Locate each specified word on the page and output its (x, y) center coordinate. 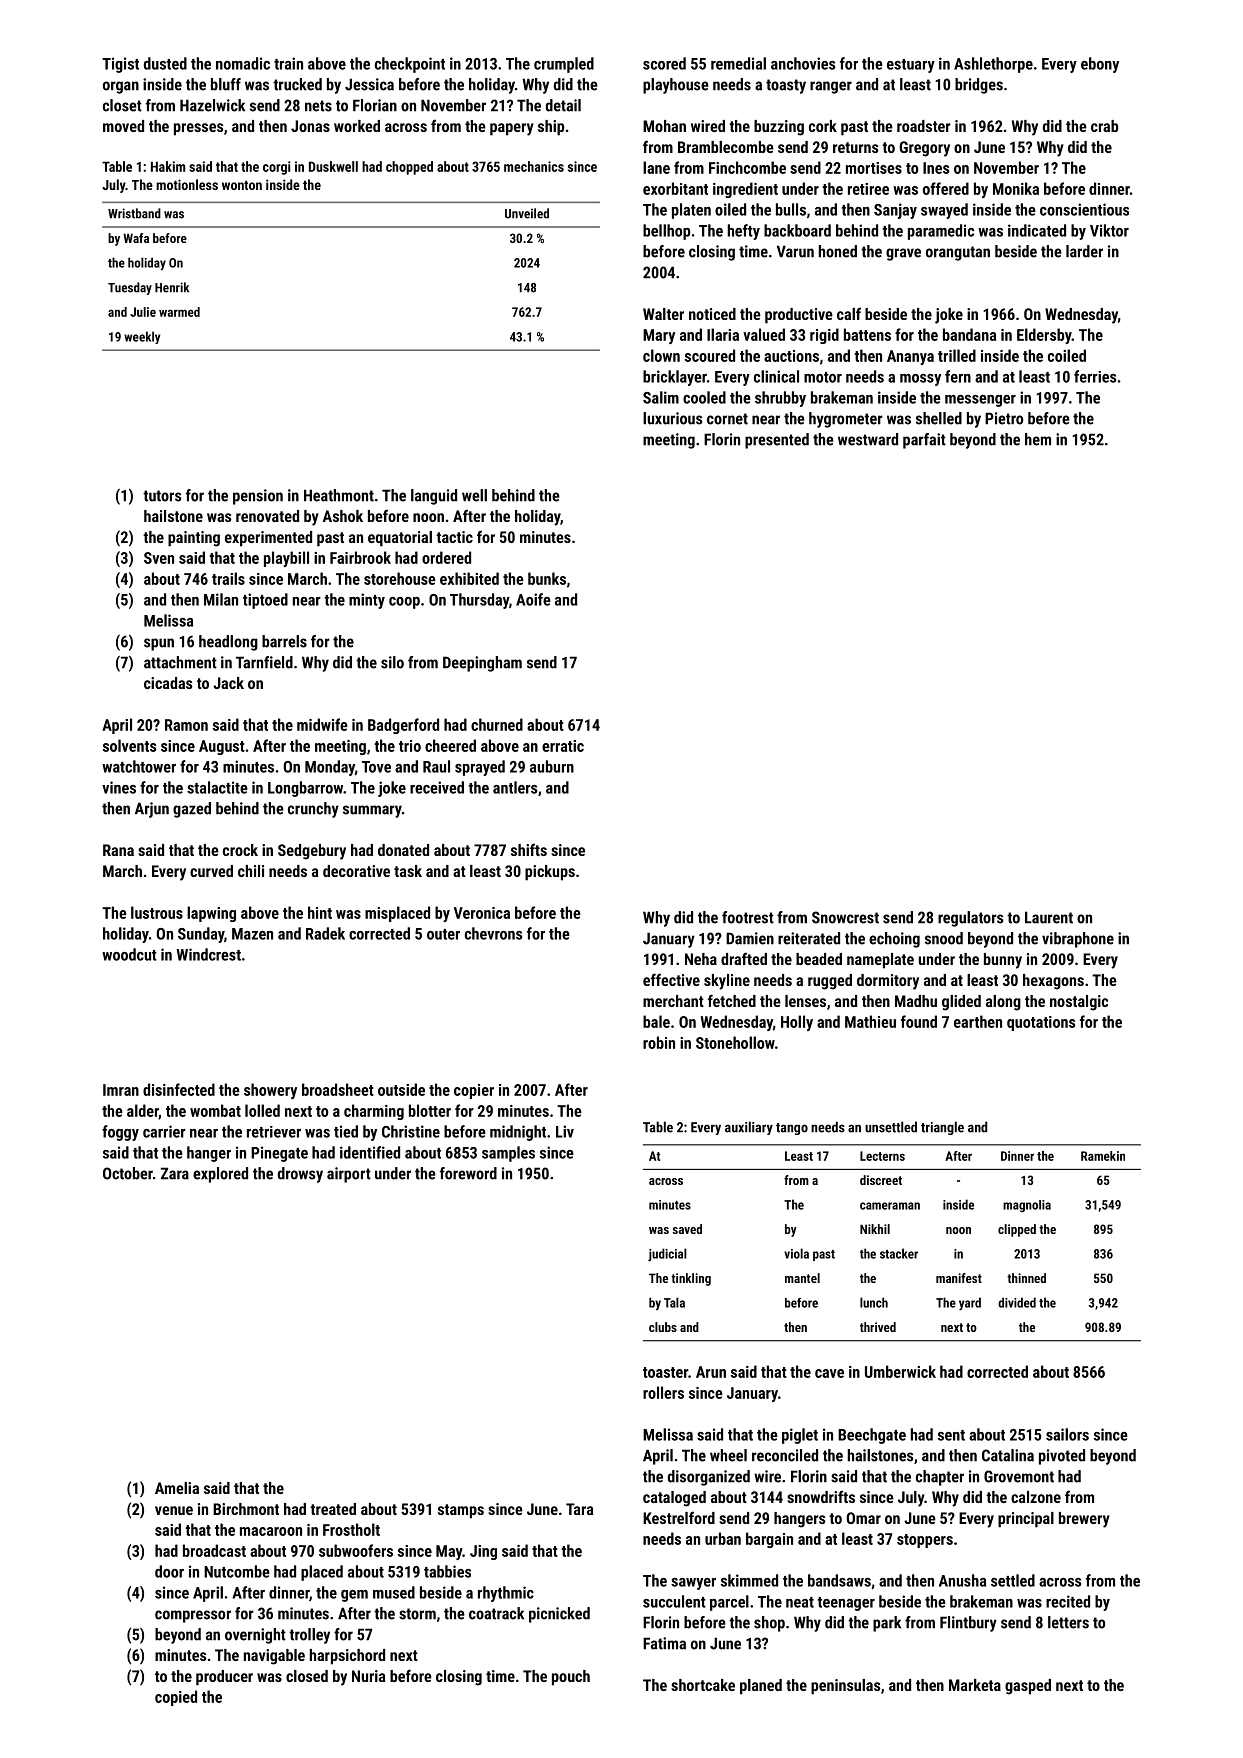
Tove (376, 767)
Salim (661, 397)
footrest (748, 917)
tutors (162, 496)
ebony (1100, 65)
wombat (215, 1110)
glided (961, 1003)
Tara (580, 1509)
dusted (165, 63)
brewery (1084, 1520)
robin (659, 1042)
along (1003, 1003)
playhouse (676, 86)
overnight (255, 1636)
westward (868, 439)
